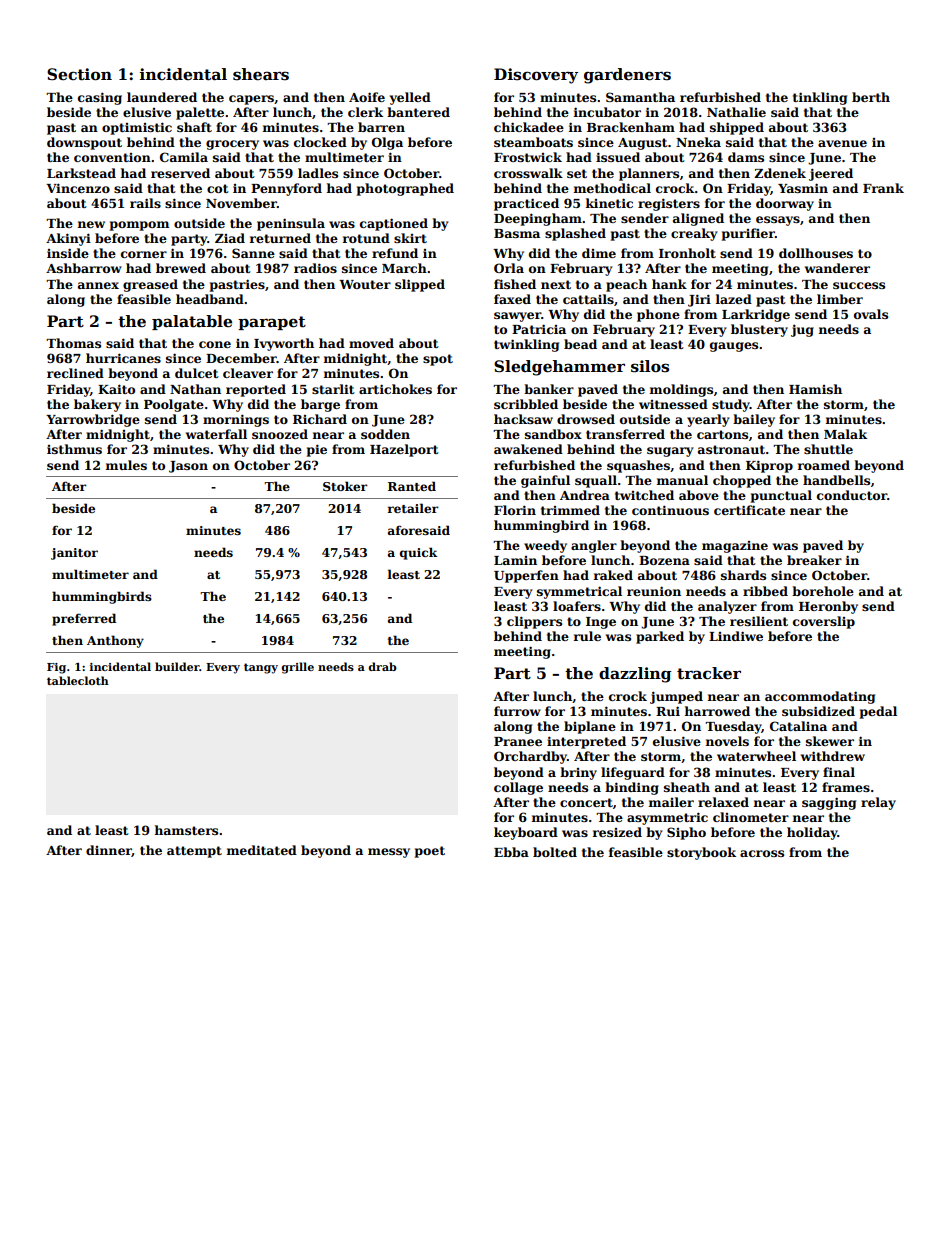 This page has height=1233, width=952. I want to click on tangy, so click(261, 668).
